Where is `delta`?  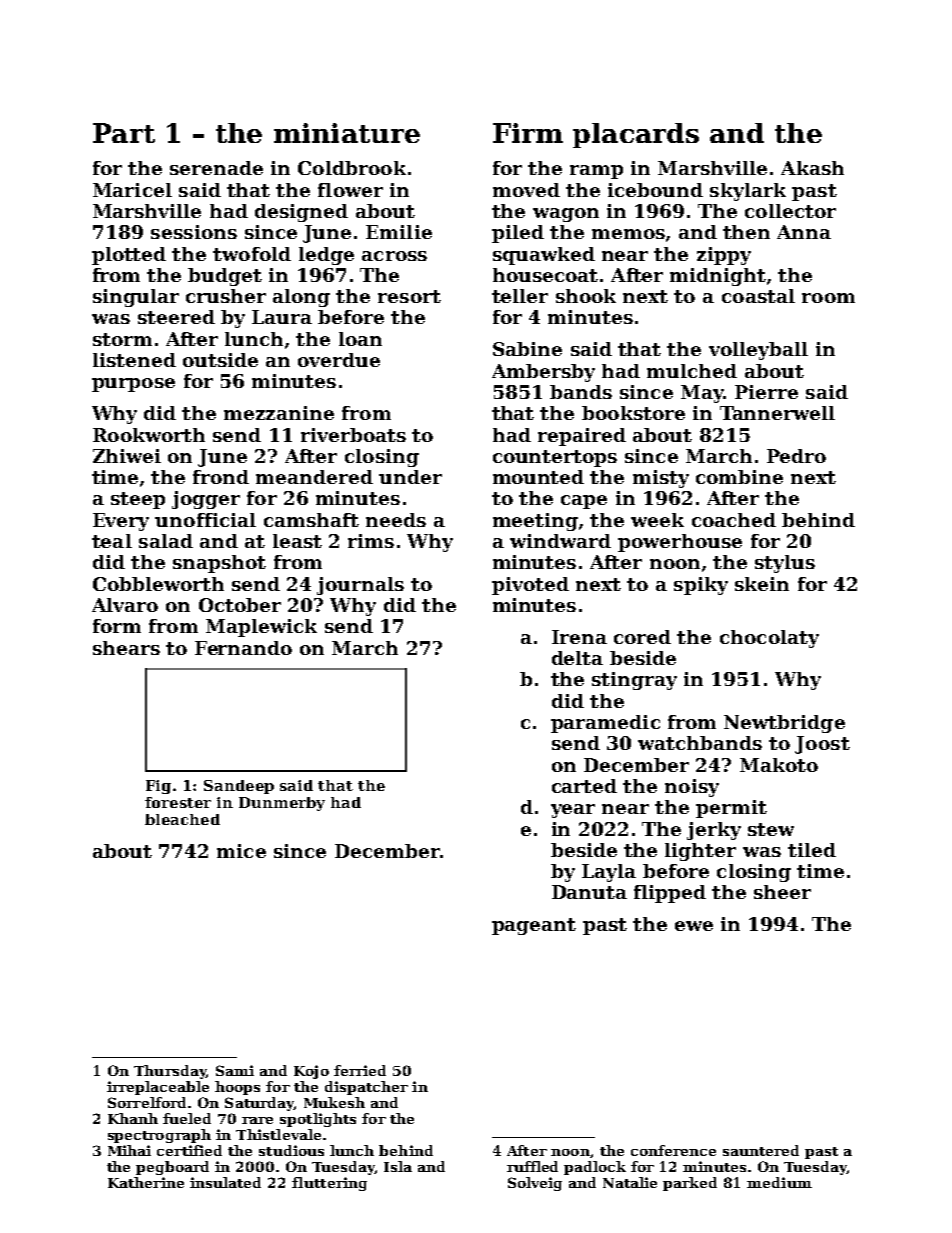 delta is located at coordinates (577, 658).
